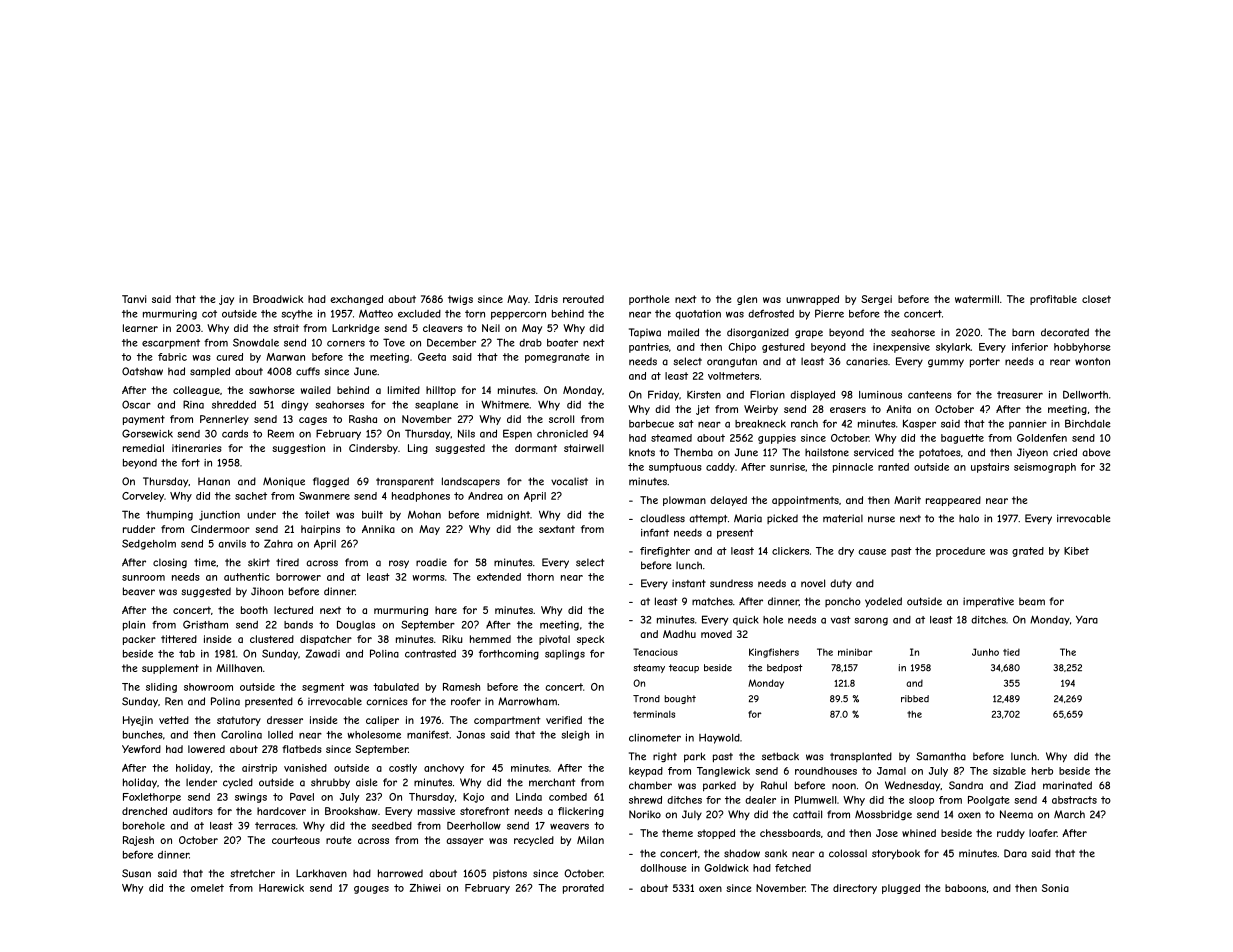 The width and height of the page is (1233, 952). Describe the element at coordinates (460, 300) in the page. I see `twigs` at that location.
